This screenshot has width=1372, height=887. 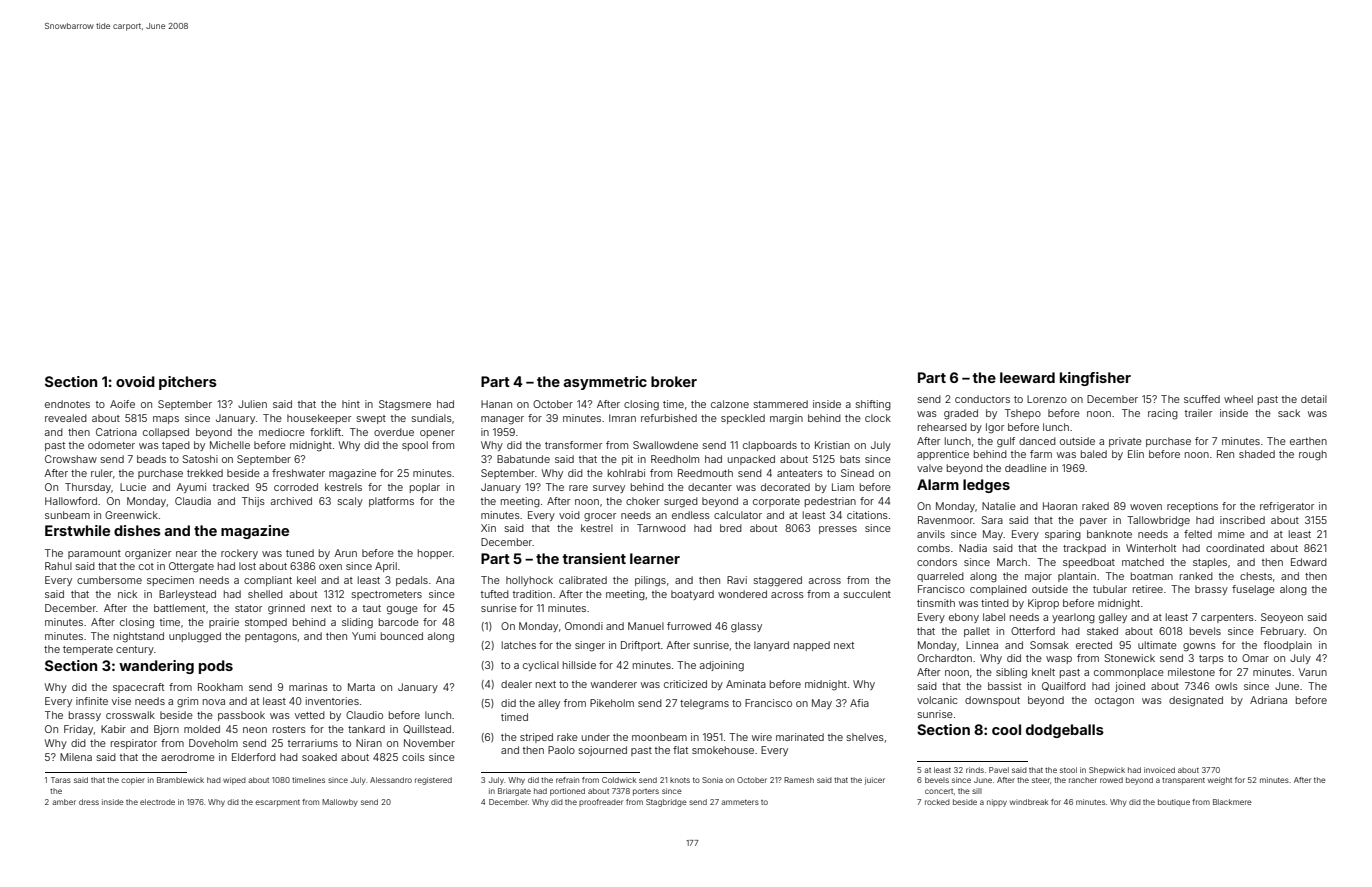 What do you see at coordinates (646, 626) in the screenshot?
I see `Manuel` at bounding box center [646, 626].
